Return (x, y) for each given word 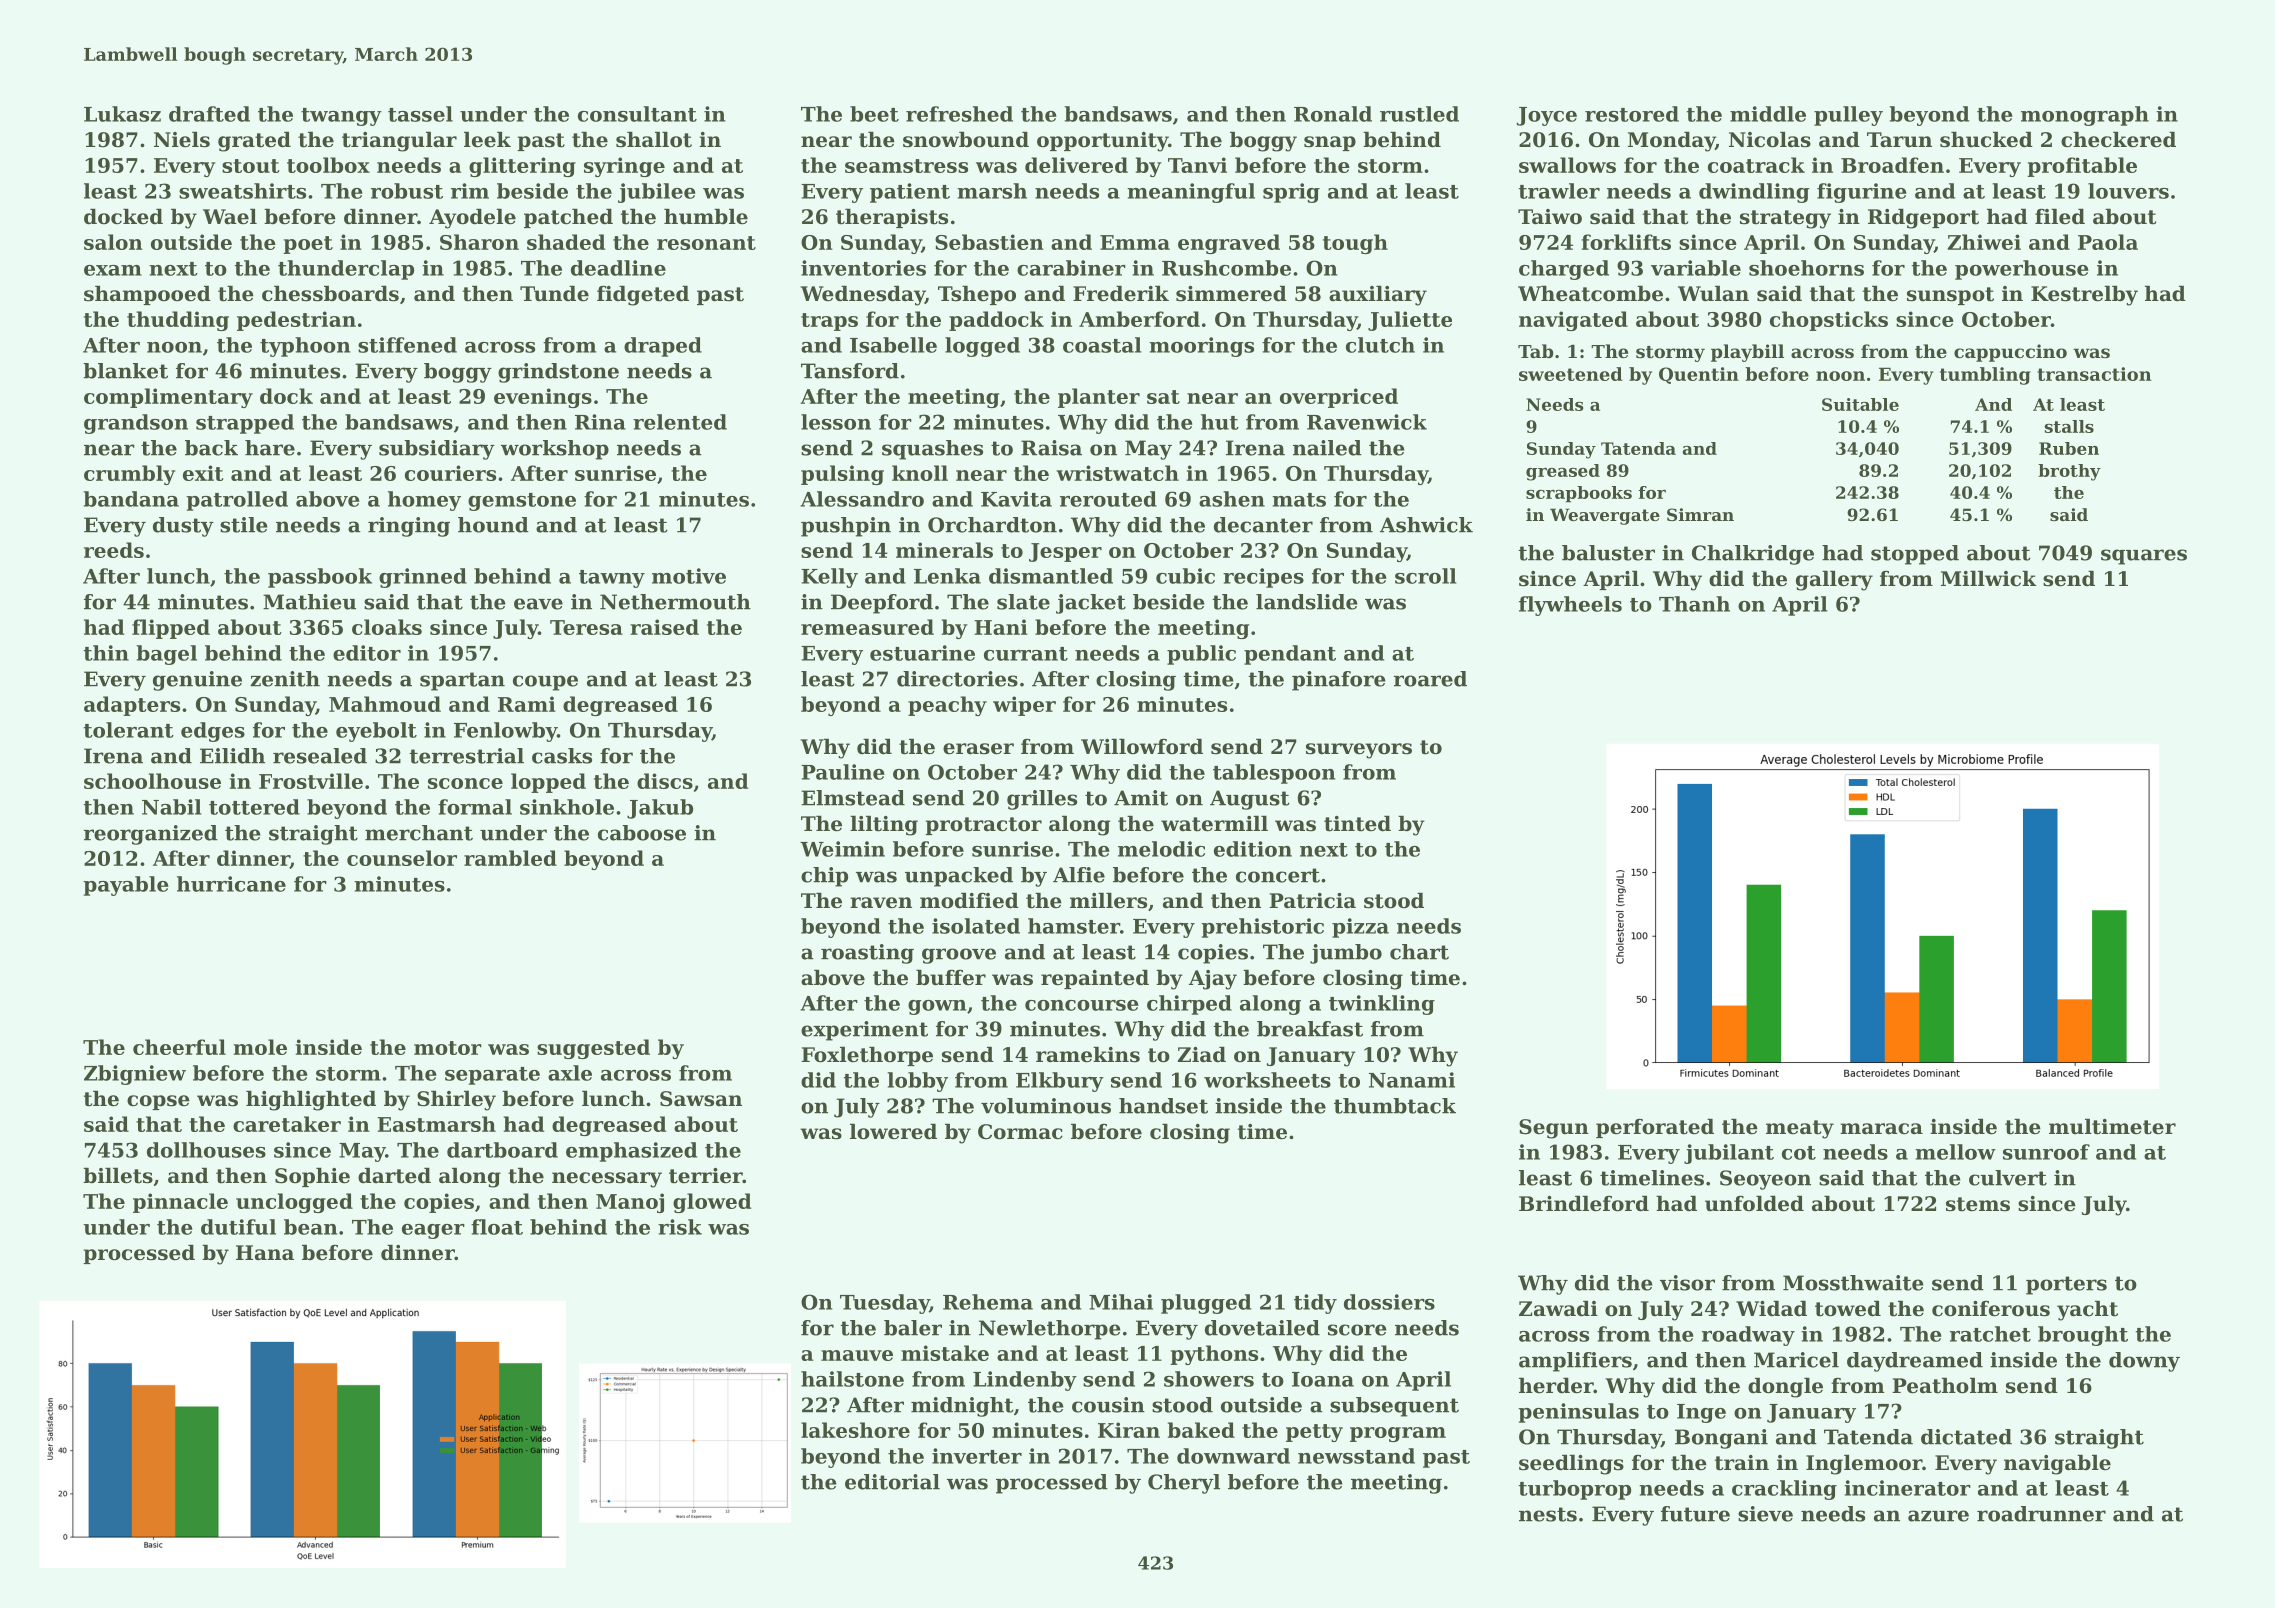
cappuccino (2010, 353)
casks (562, 756)
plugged (1206, 1304)
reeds (114, 550)
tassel (420, 114)
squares (2144, 557)
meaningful (1191, 193)
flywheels (1570, 606)
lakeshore (855, 1430)
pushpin (846, 527)
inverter (977, 1456)
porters (2066, 1285)
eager (433, 1231)
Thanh (1694, 604)
